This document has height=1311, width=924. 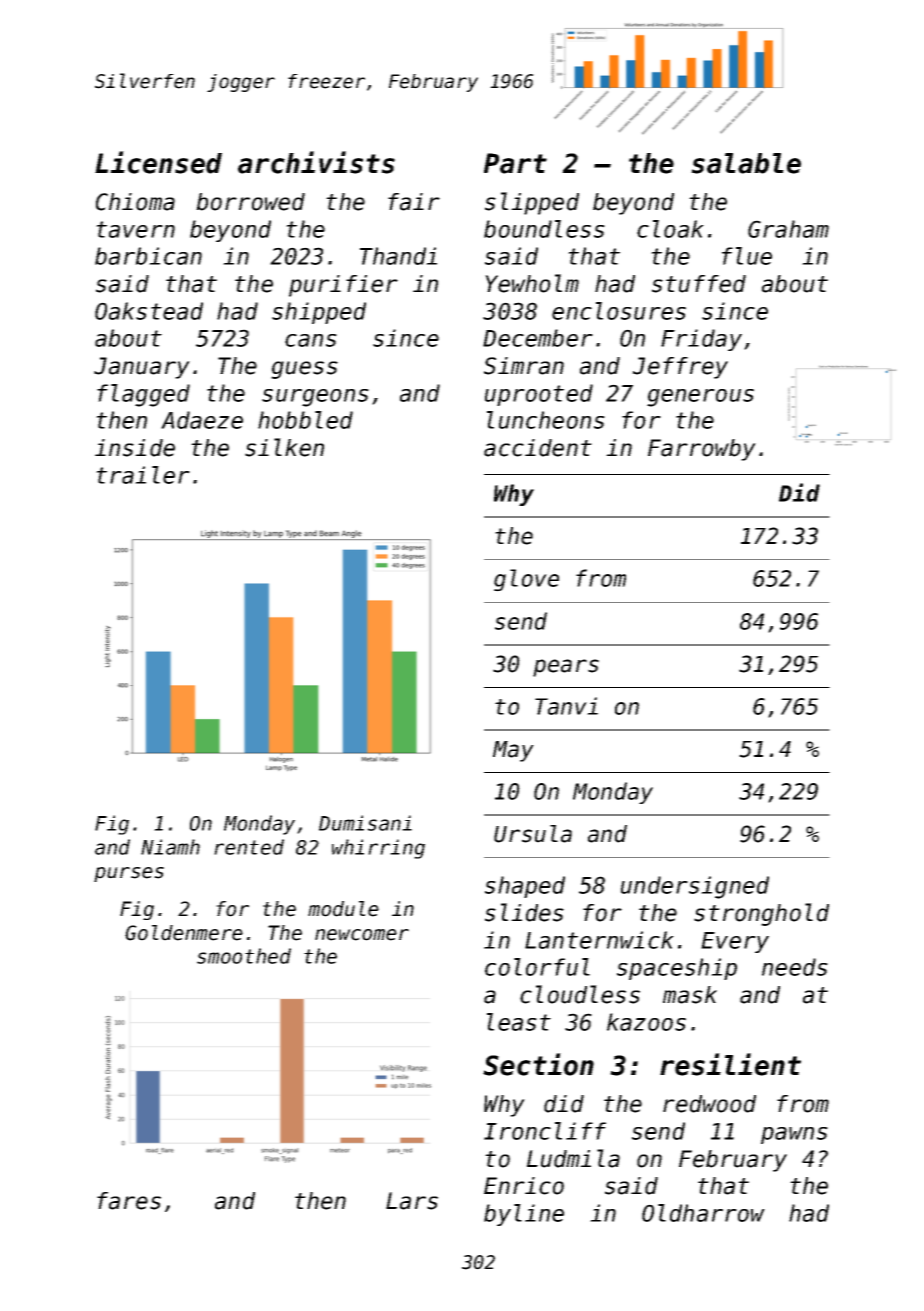 I want to click on redwood, so click(x=709, y=1104).
